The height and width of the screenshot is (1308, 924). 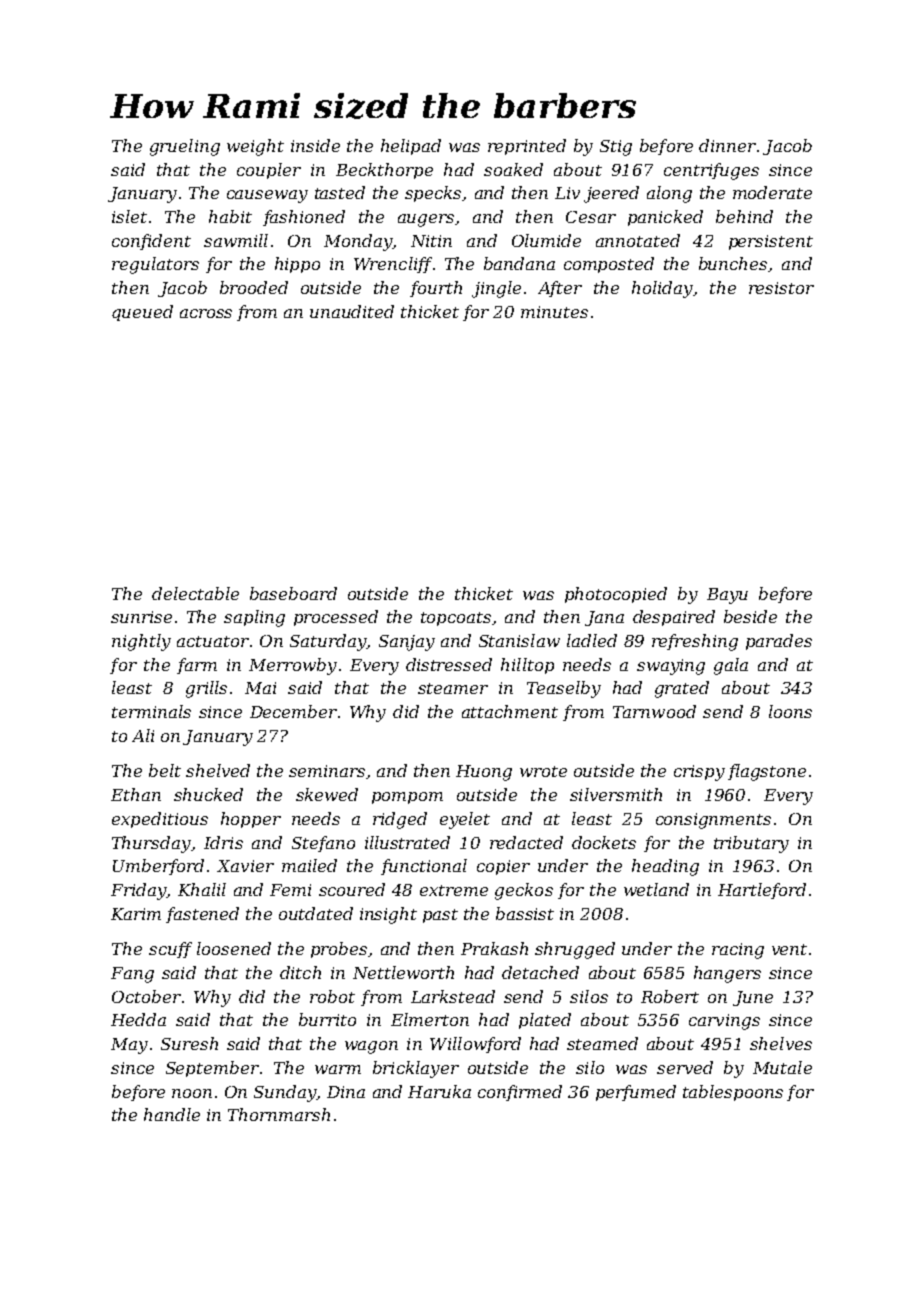 What do you see at coordinates (192, 1093) in the screenshot?
I see `noon` at bounding box center [192, 1093].
